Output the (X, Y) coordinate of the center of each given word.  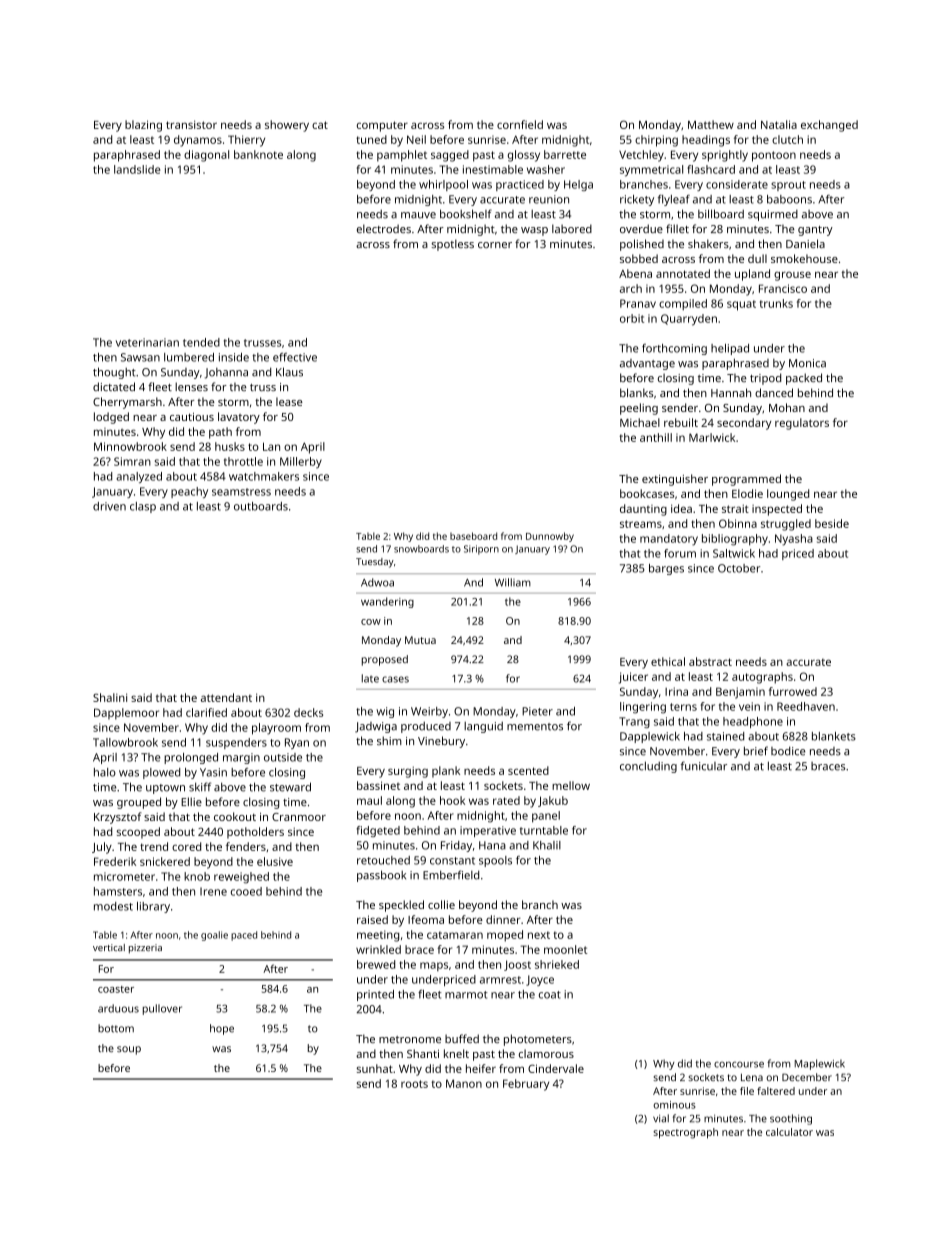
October (739, 568)
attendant (226, 697)
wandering (387, 602)
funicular (704, 766)
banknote (258, 154)
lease (289, 401)
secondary (744, 424)
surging (408, 772)
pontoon (774, 156)
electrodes (384, 228)
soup (129, 1050)
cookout (235, 816)
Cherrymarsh (127, 403)
